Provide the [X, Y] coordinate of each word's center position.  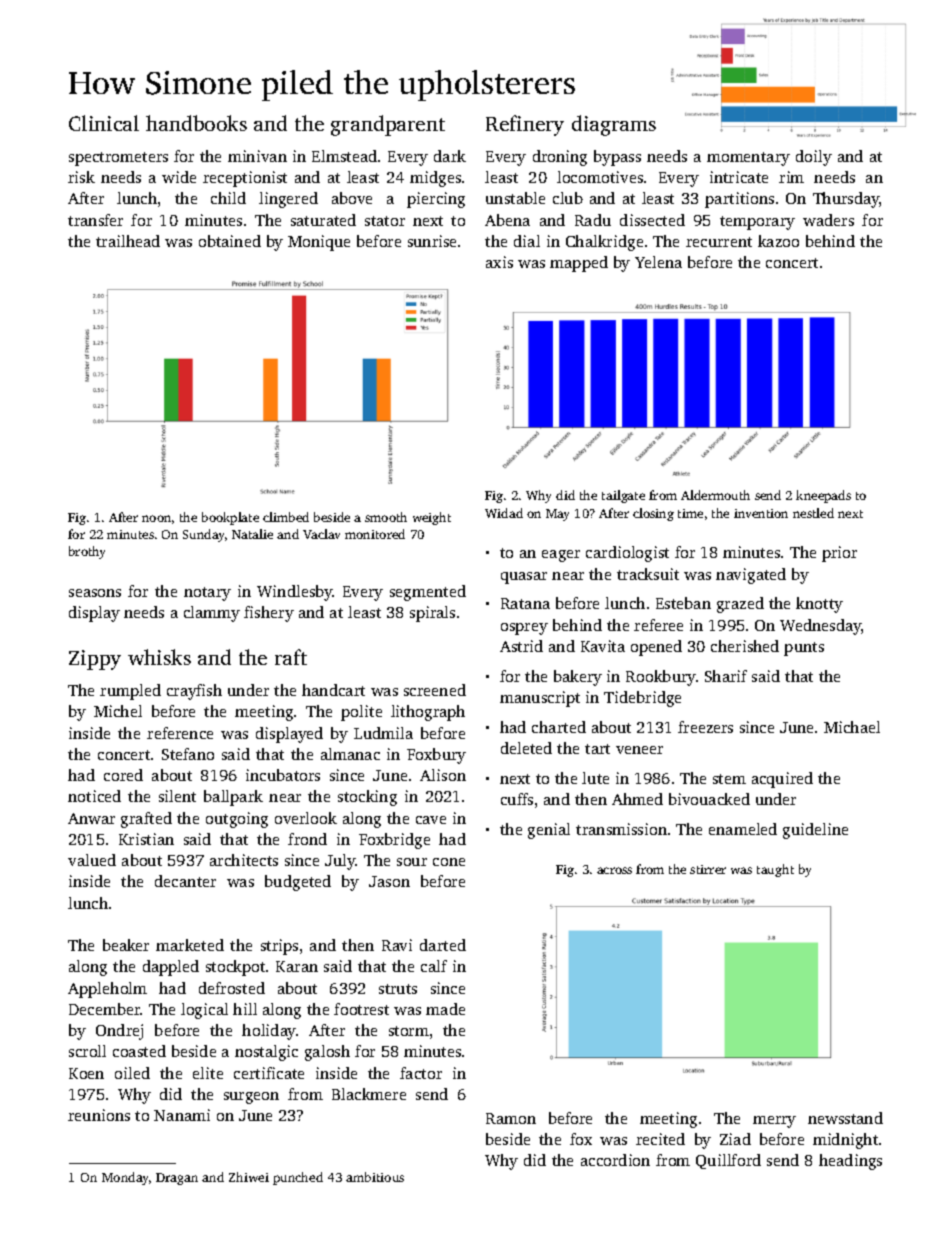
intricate [739, 177]
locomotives [600, 177]
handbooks [196, 123]
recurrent [719, 242]
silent [177, 796]
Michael [852, 727]
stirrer [708, 869]
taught [775, 870]
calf [434, 966]
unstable [515, 198]
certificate [269, 1073]
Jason [389, 881]
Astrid [521, 646]
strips [279, 947]
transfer [95, 220]
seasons [95, 593]
